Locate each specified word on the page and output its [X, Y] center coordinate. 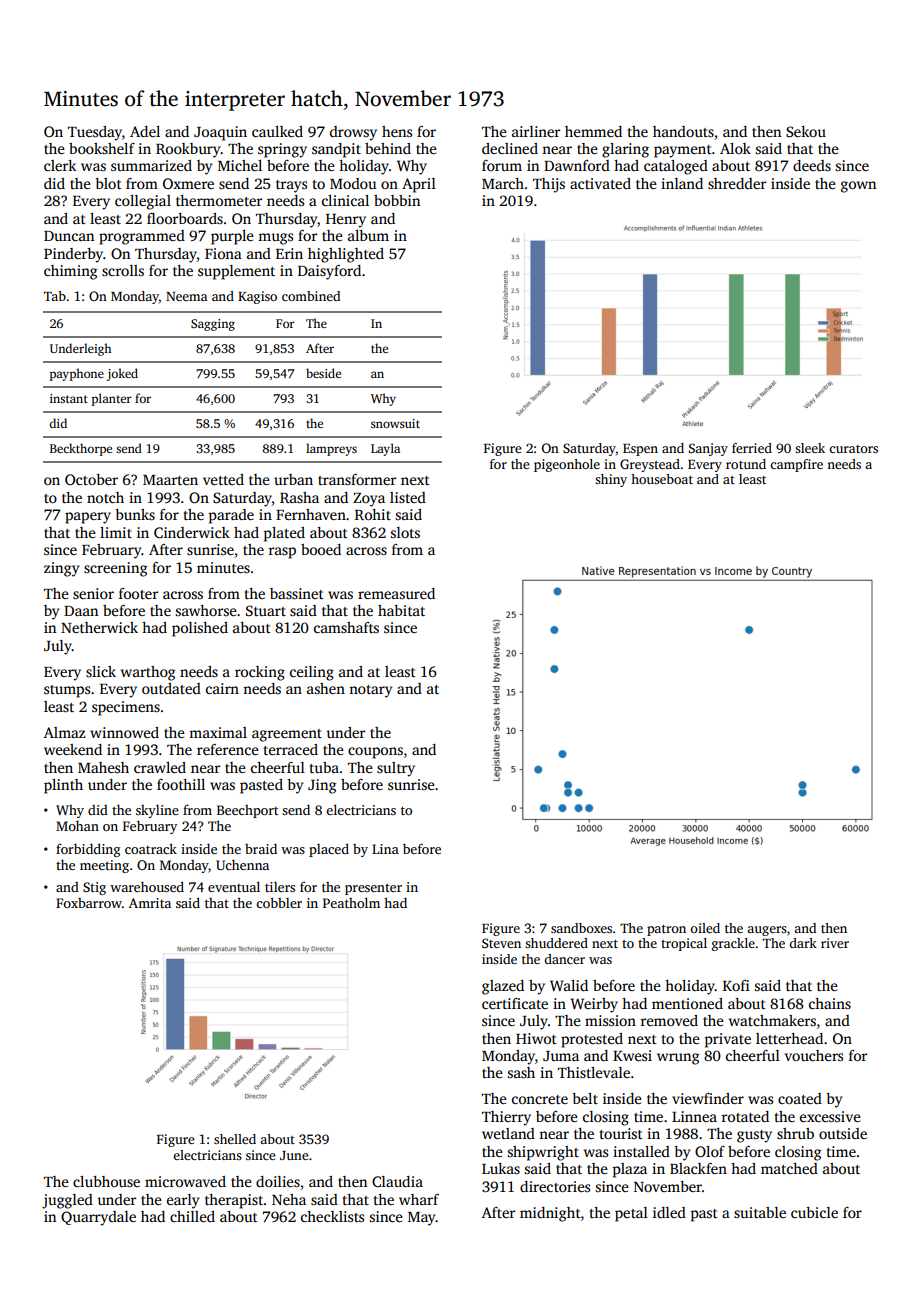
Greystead [650, 465]
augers [767, 931]
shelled [235, 1139]
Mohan [77, 825]
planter [112, 399]
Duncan [69, 236]
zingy [61, 569]
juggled [67, 1201]
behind [388, 148]
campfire [796, 465]
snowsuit [395, 423]
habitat [401, 610]
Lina [385, 849]
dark [803, 943]
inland [682, 183]
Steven [501, 943]
